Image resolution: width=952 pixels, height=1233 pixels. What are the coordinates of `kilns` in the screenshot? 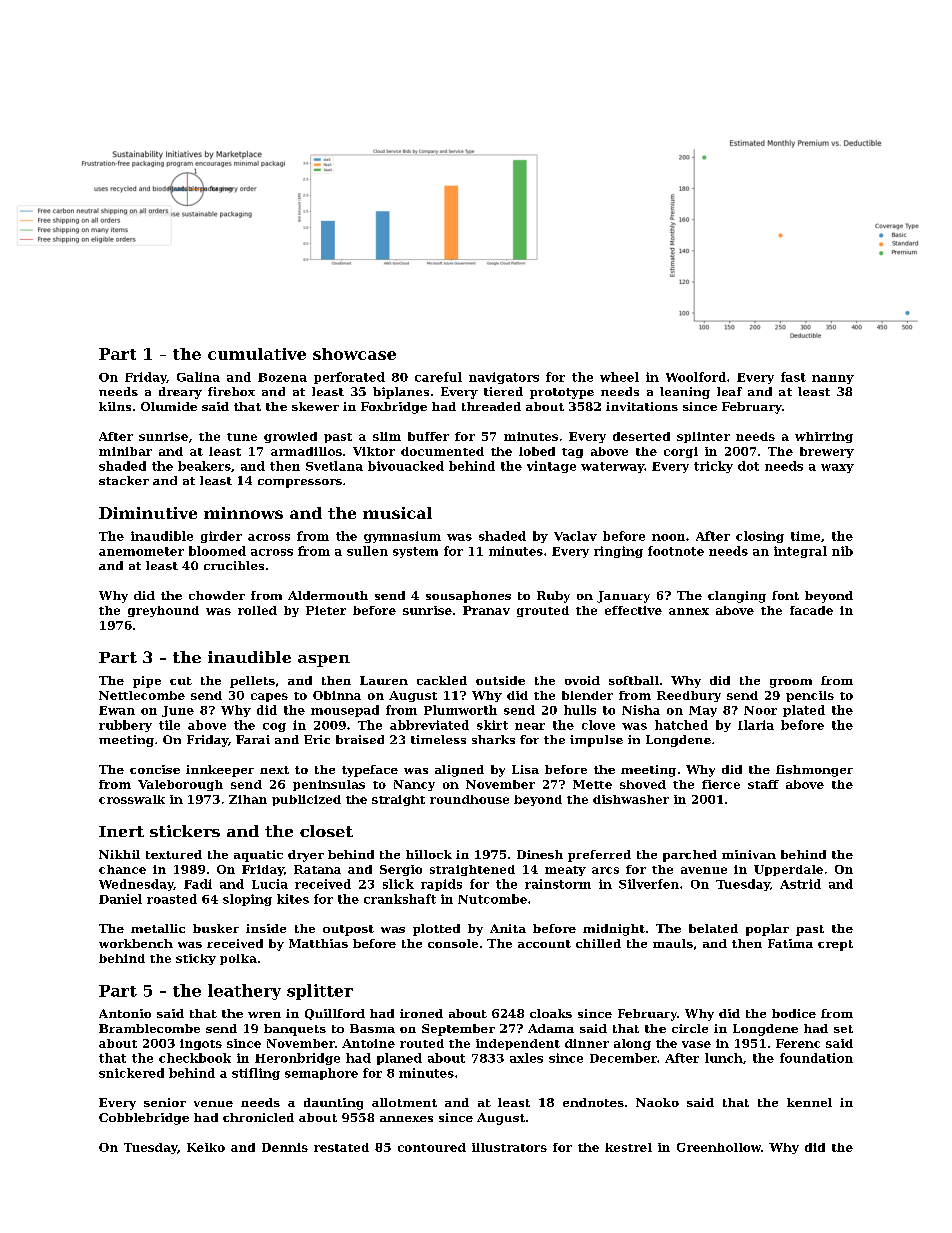 It's located at (115, 406).
